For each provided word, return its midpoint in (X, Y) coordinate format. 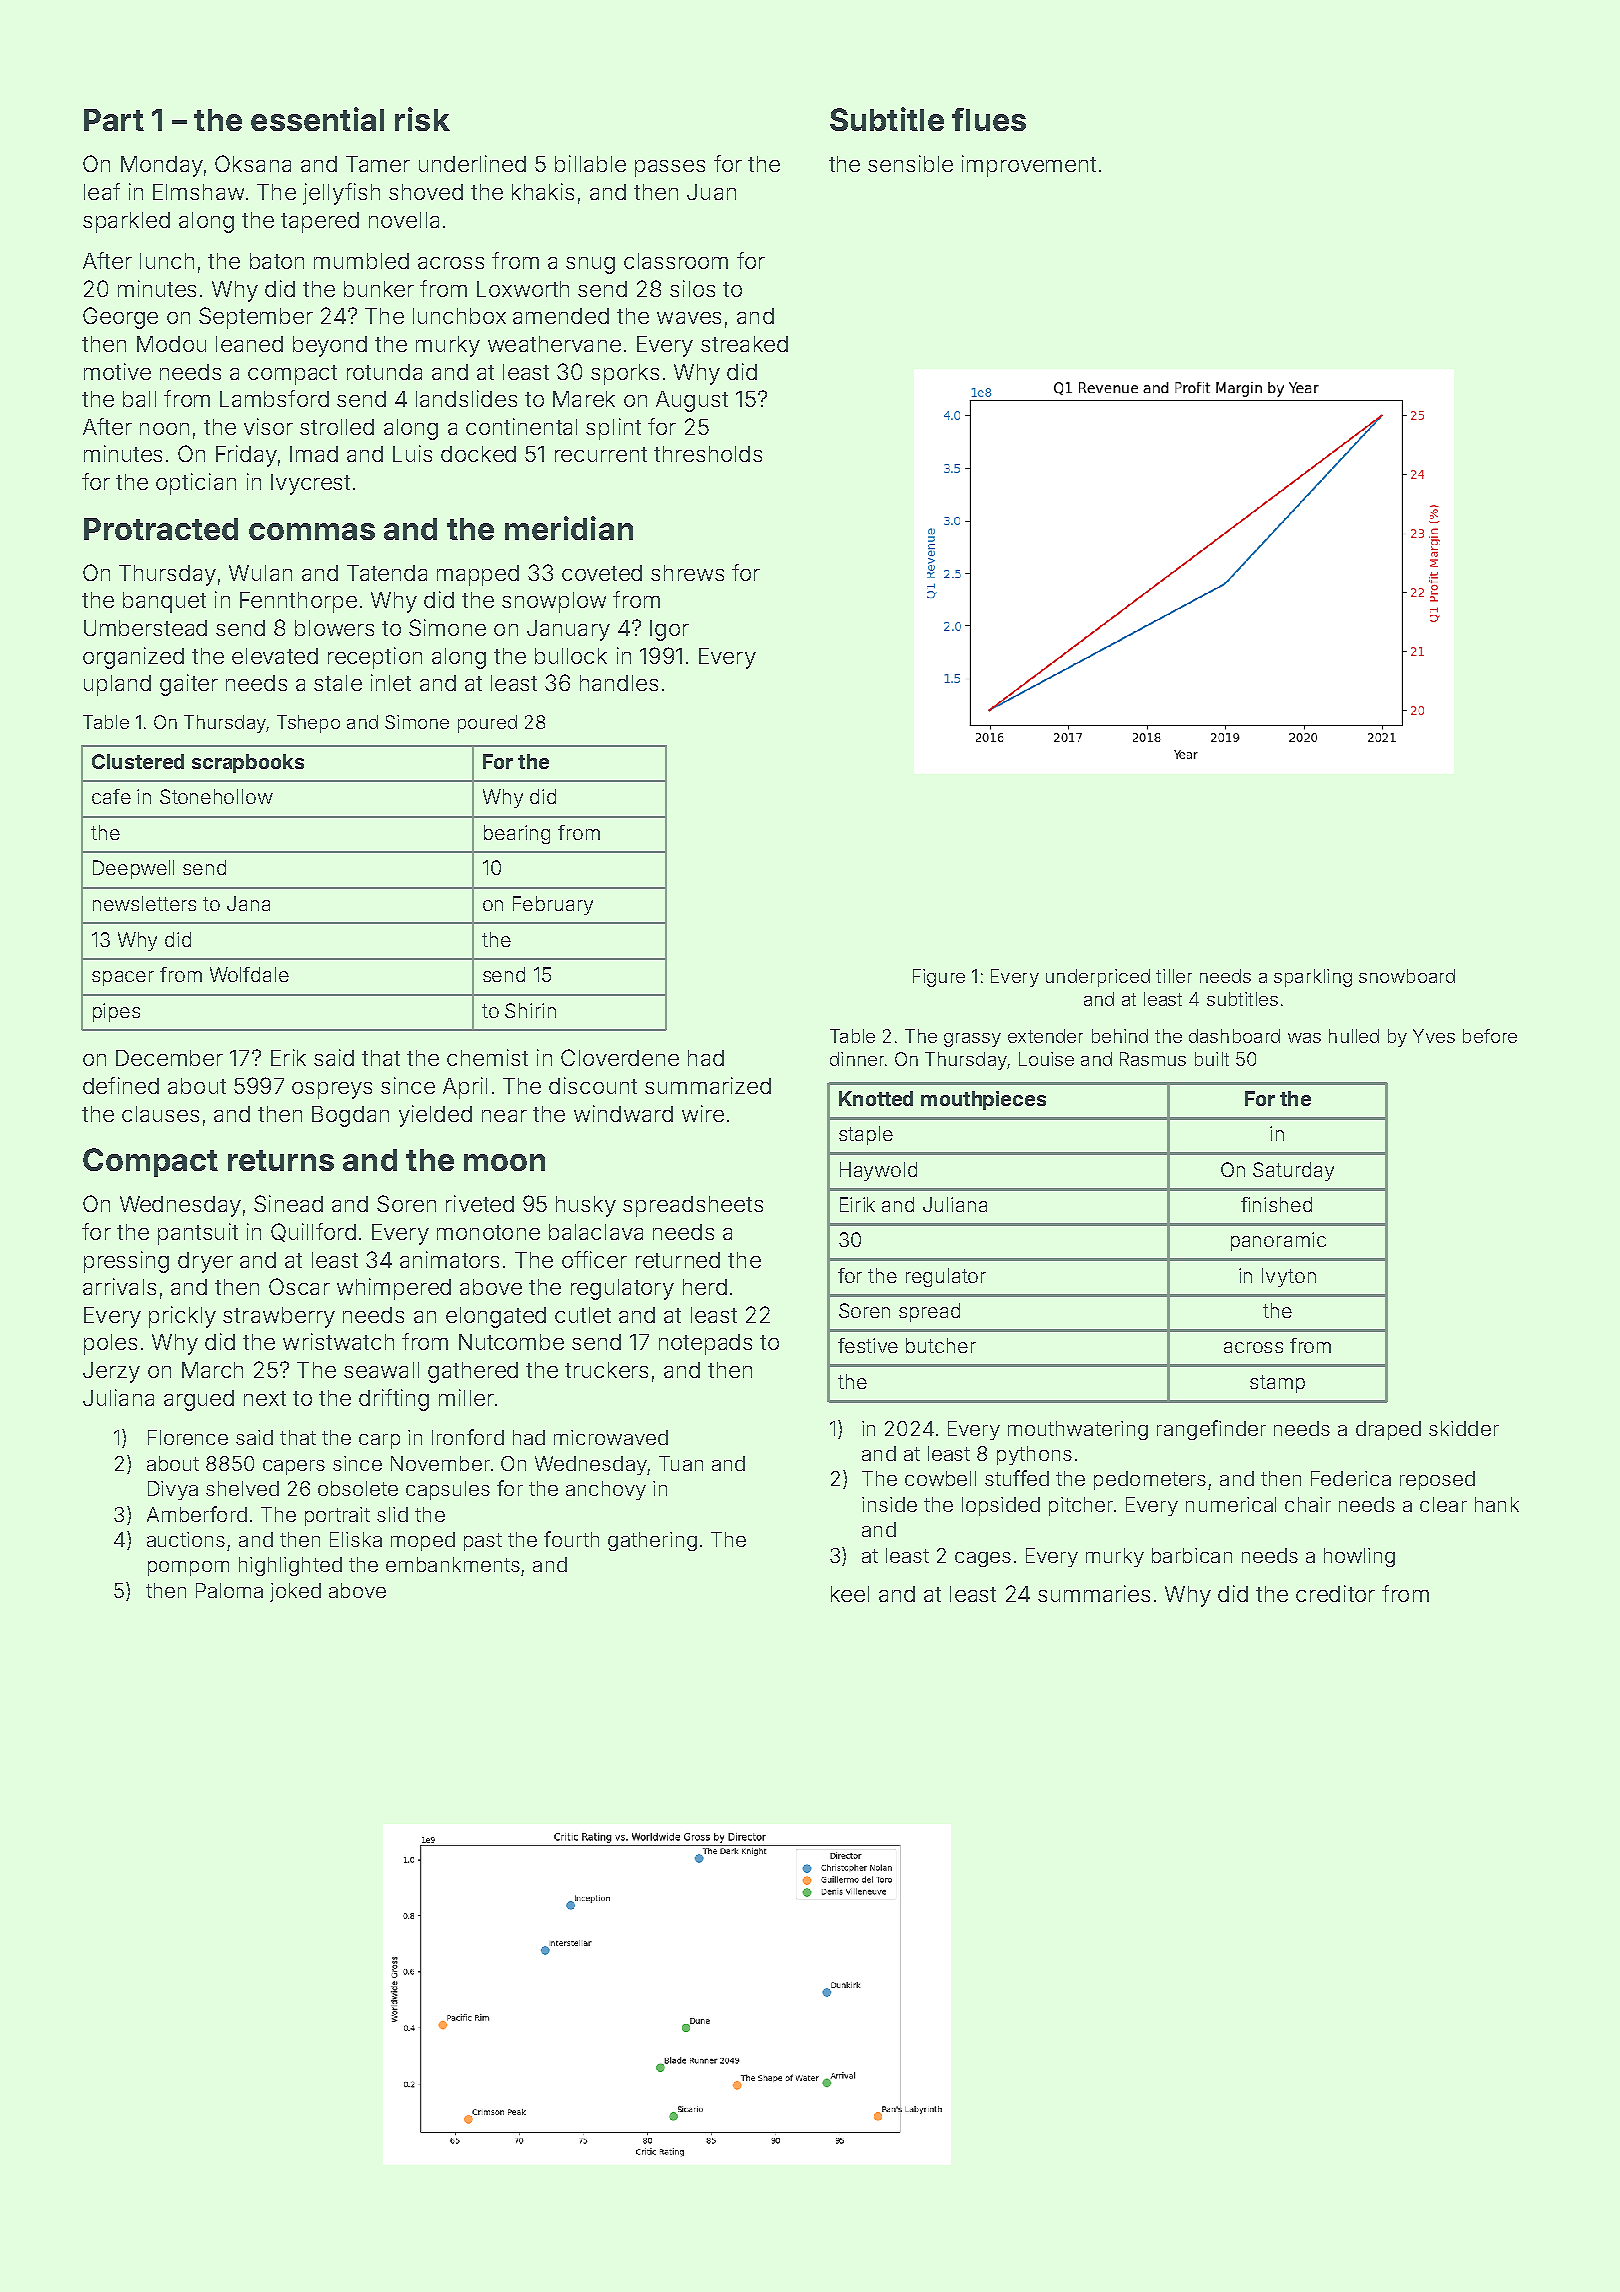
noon (164, 429)
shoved (426, 192)
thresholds (708, 454)
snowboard (1407, 976)
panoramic (1278, 1241)
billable (590, 163)
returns (281, 1160)
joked (295, 1592)
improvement (1029, 166)
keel (850, 1594)
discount (593, 1085)
